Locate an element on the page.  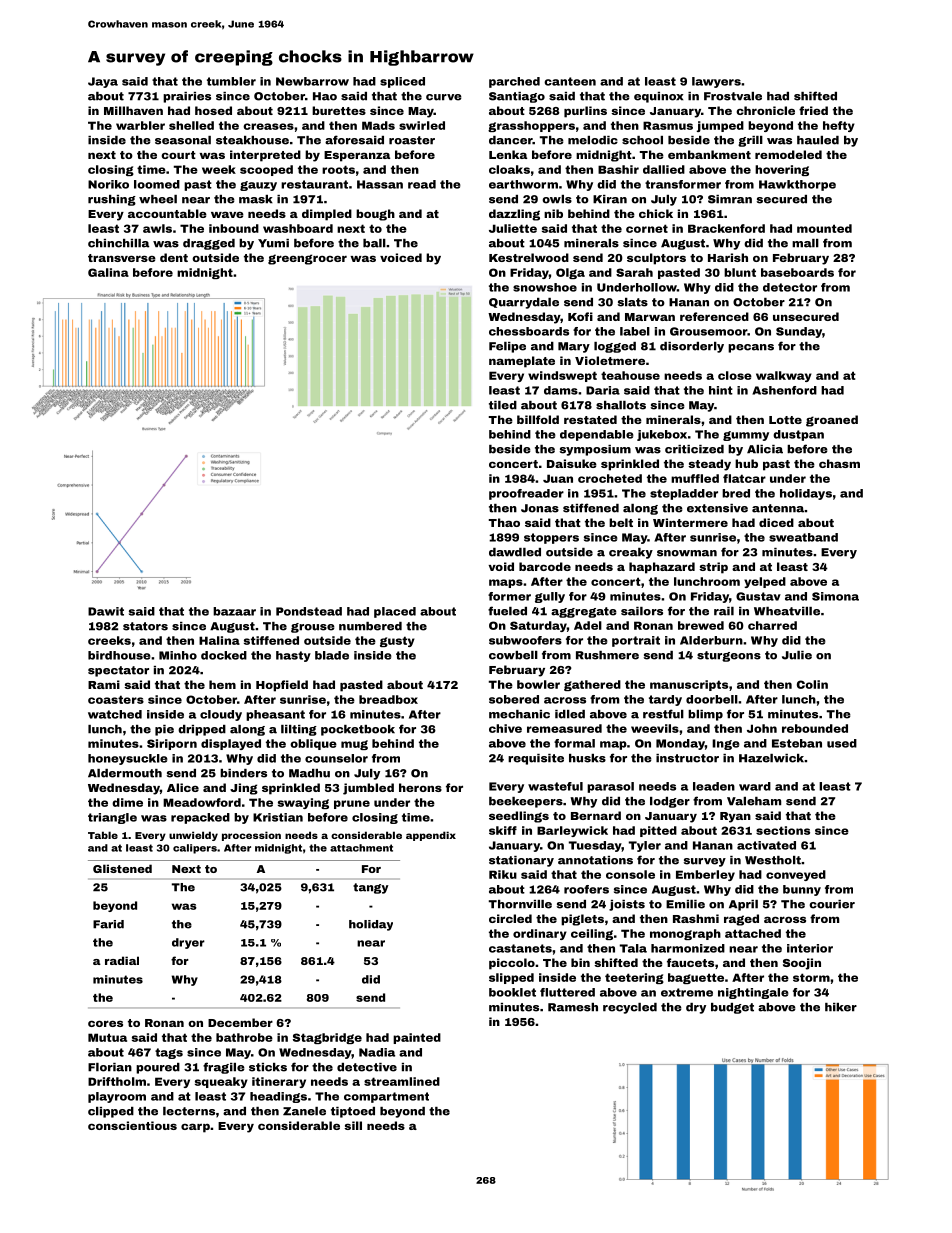
hasty is located at coordinates (293, 656).
